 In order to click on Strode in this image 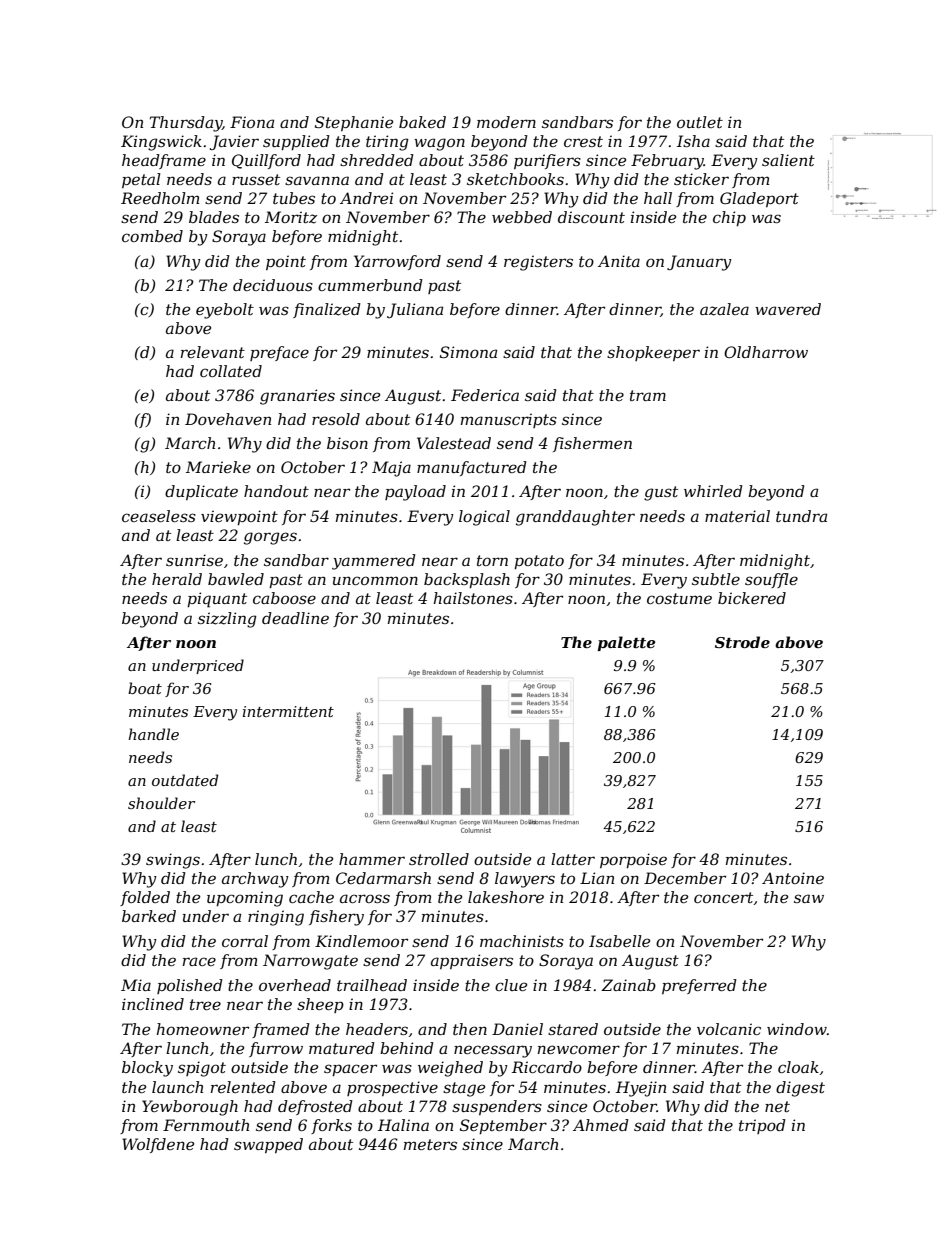, I will do `click(742, 642)`.
